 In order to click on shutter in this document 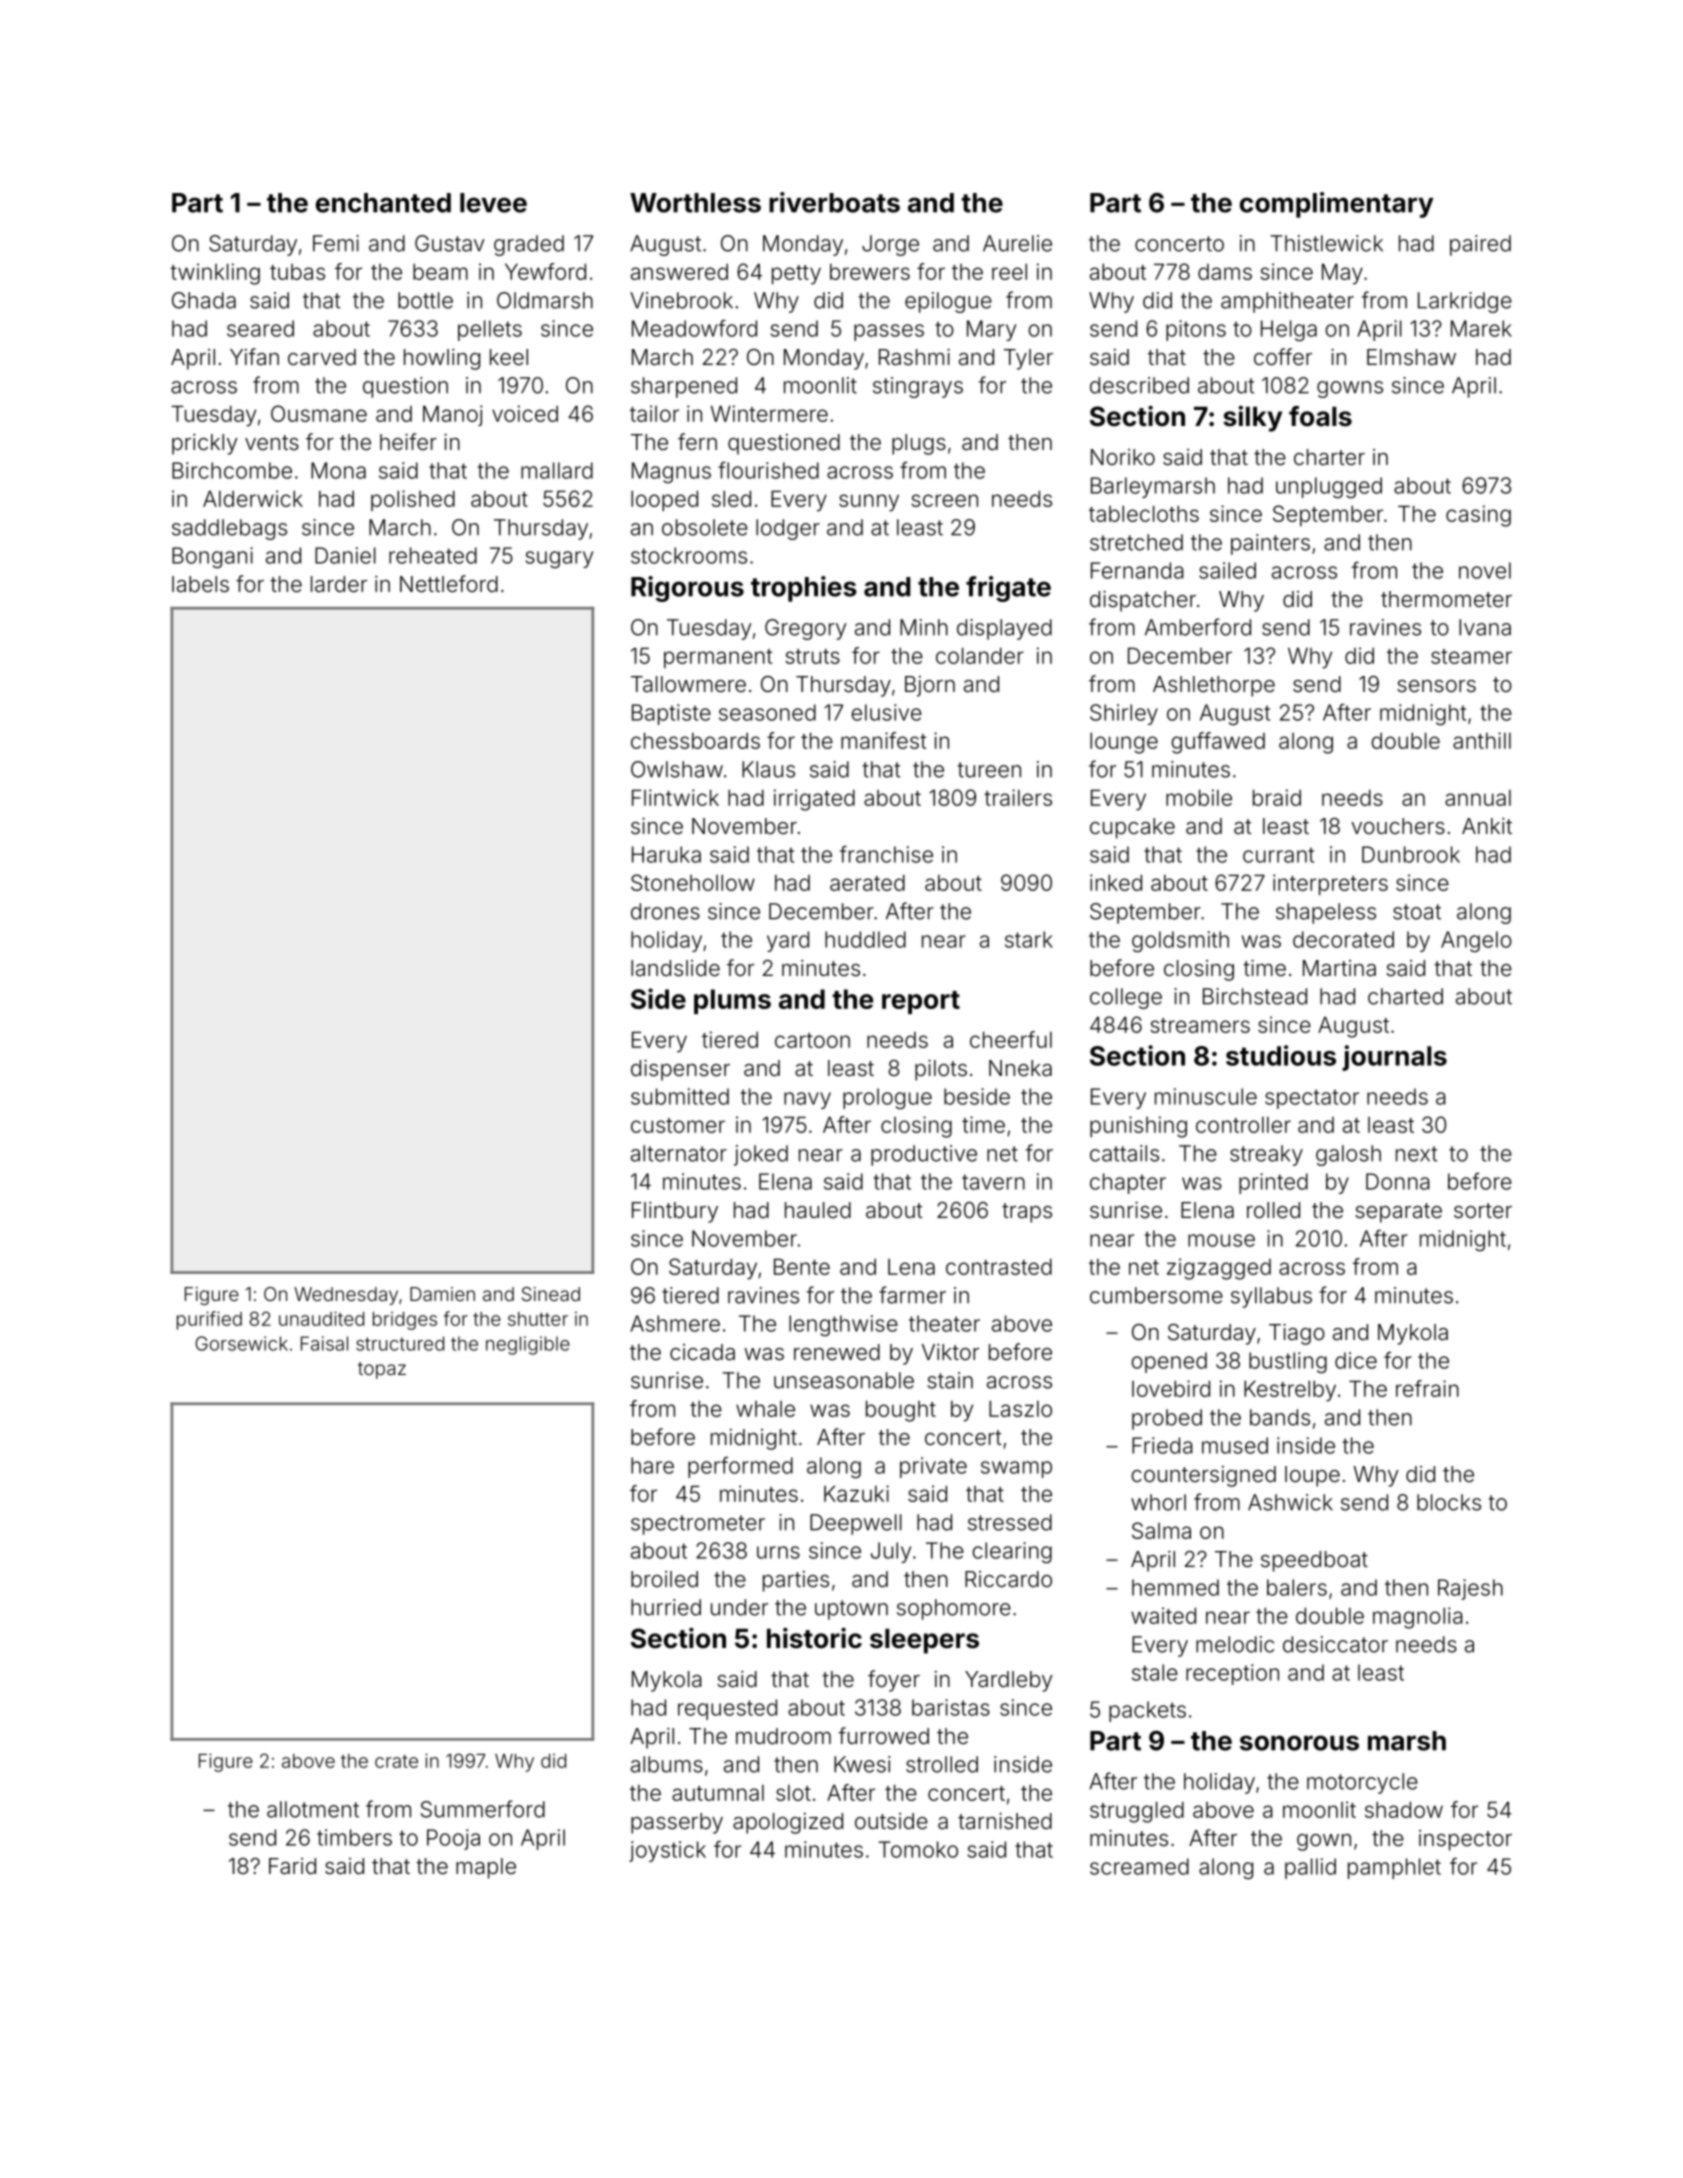, I will do `click(538, 1319)`.
